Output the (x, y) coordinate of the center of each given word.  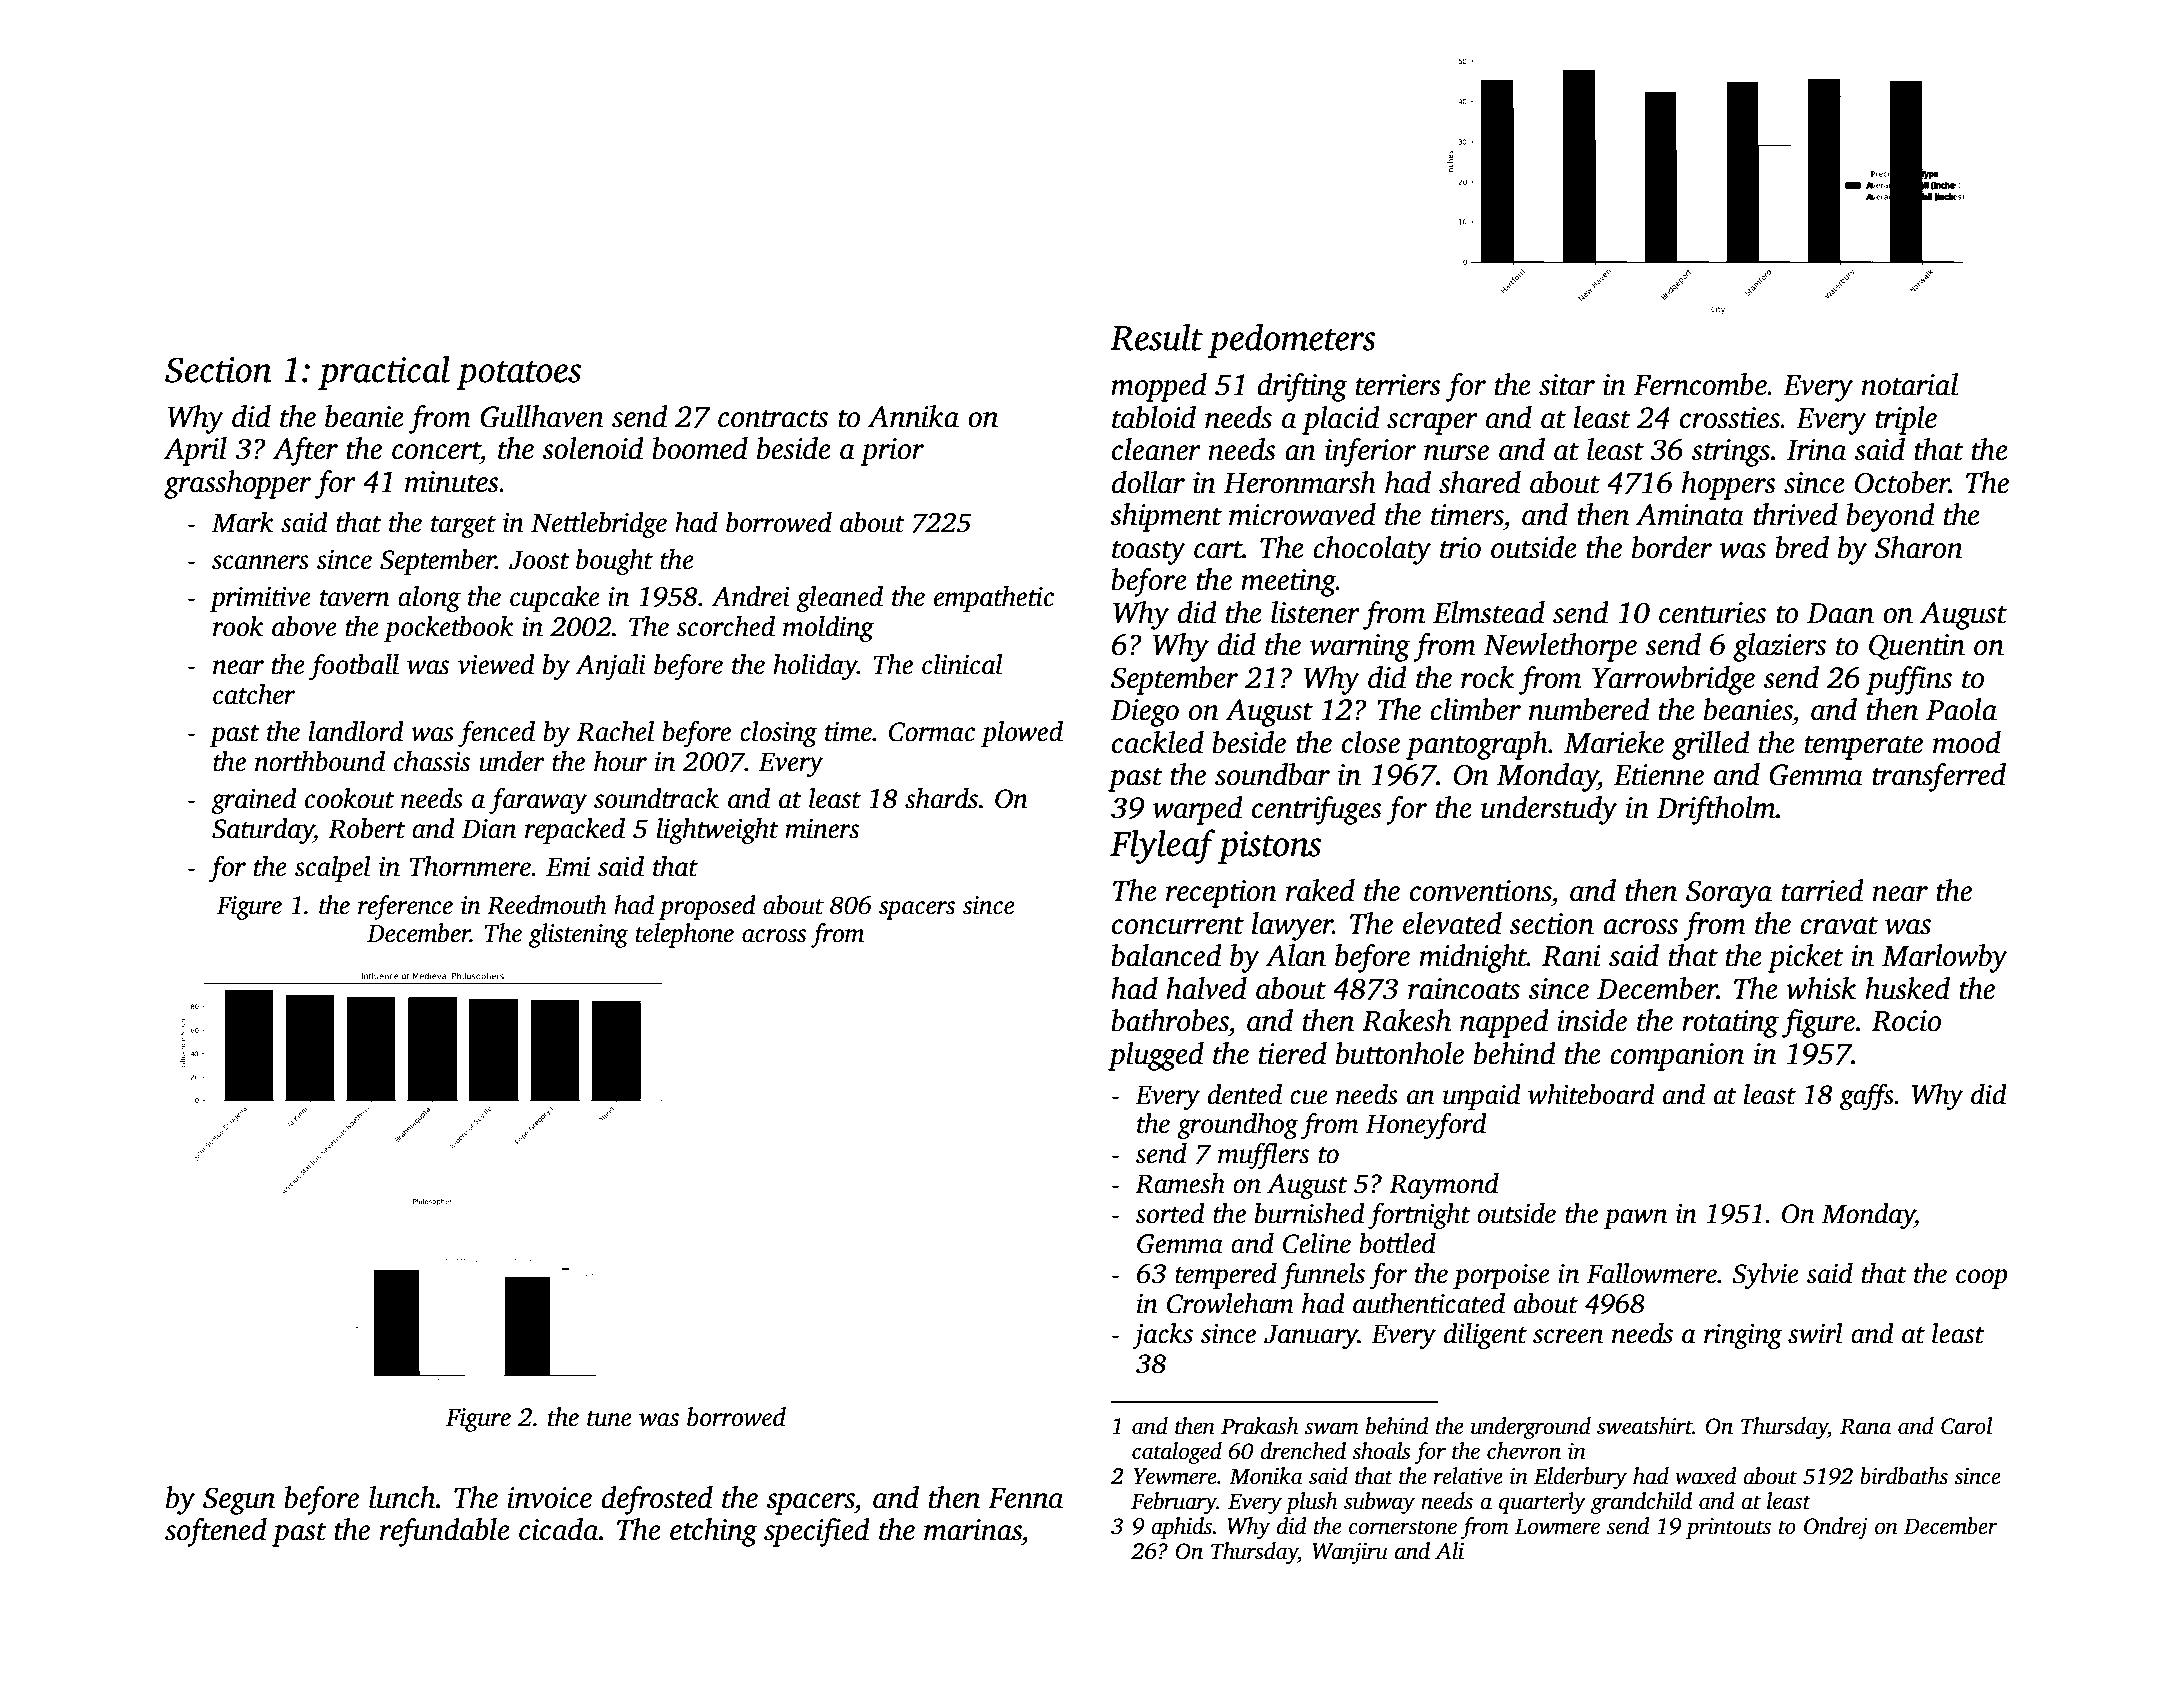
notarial (1909, 384)
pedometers (1292, 340)
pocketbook (449, 629)
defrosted (657, 1500)
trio (1460, 548)
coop (1982, 1279)
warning (1360, 648)
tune (609, 1419)
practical (384, 372)
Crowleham (1230, 1303)
